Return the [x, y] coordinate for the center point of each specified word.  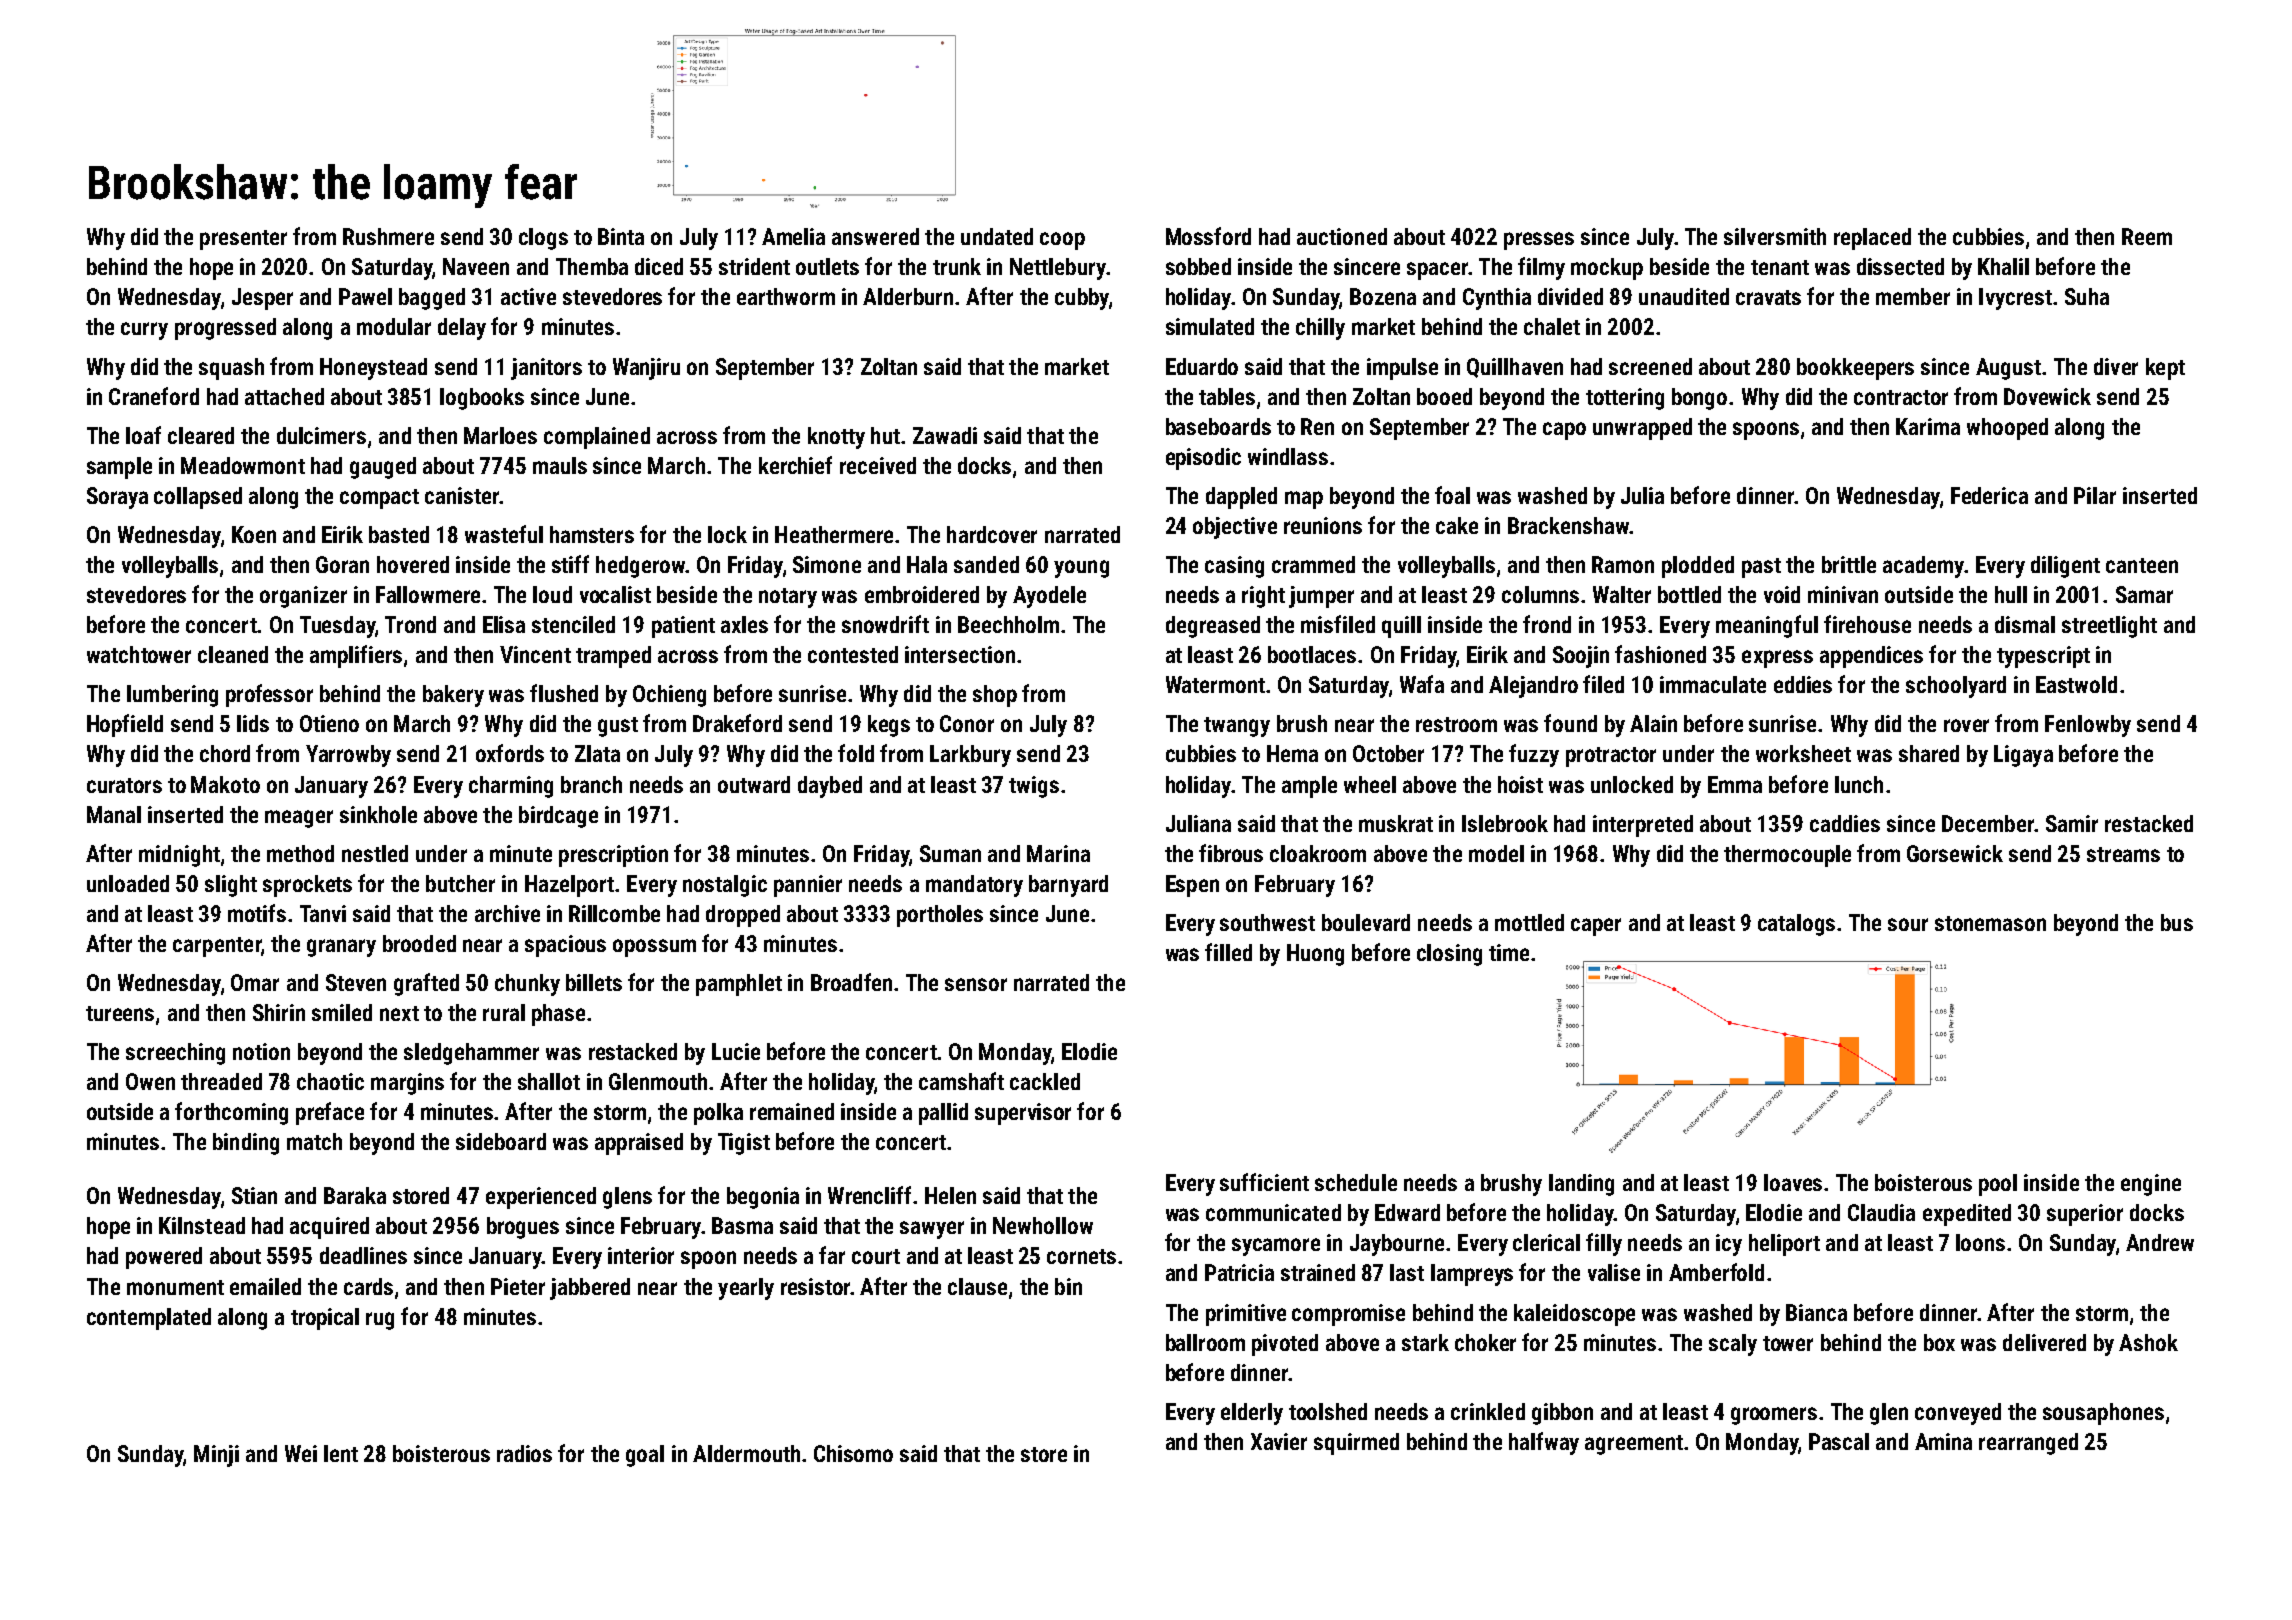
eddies [1803, 684]
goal [645, 1456]
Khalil [2003, 266]
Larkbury [970, 756]
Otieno [329, 723]
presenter [243, 240]
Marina [1058, 853]
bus [2177, 922]
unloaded [128, 883]
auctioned [1342, 236]
